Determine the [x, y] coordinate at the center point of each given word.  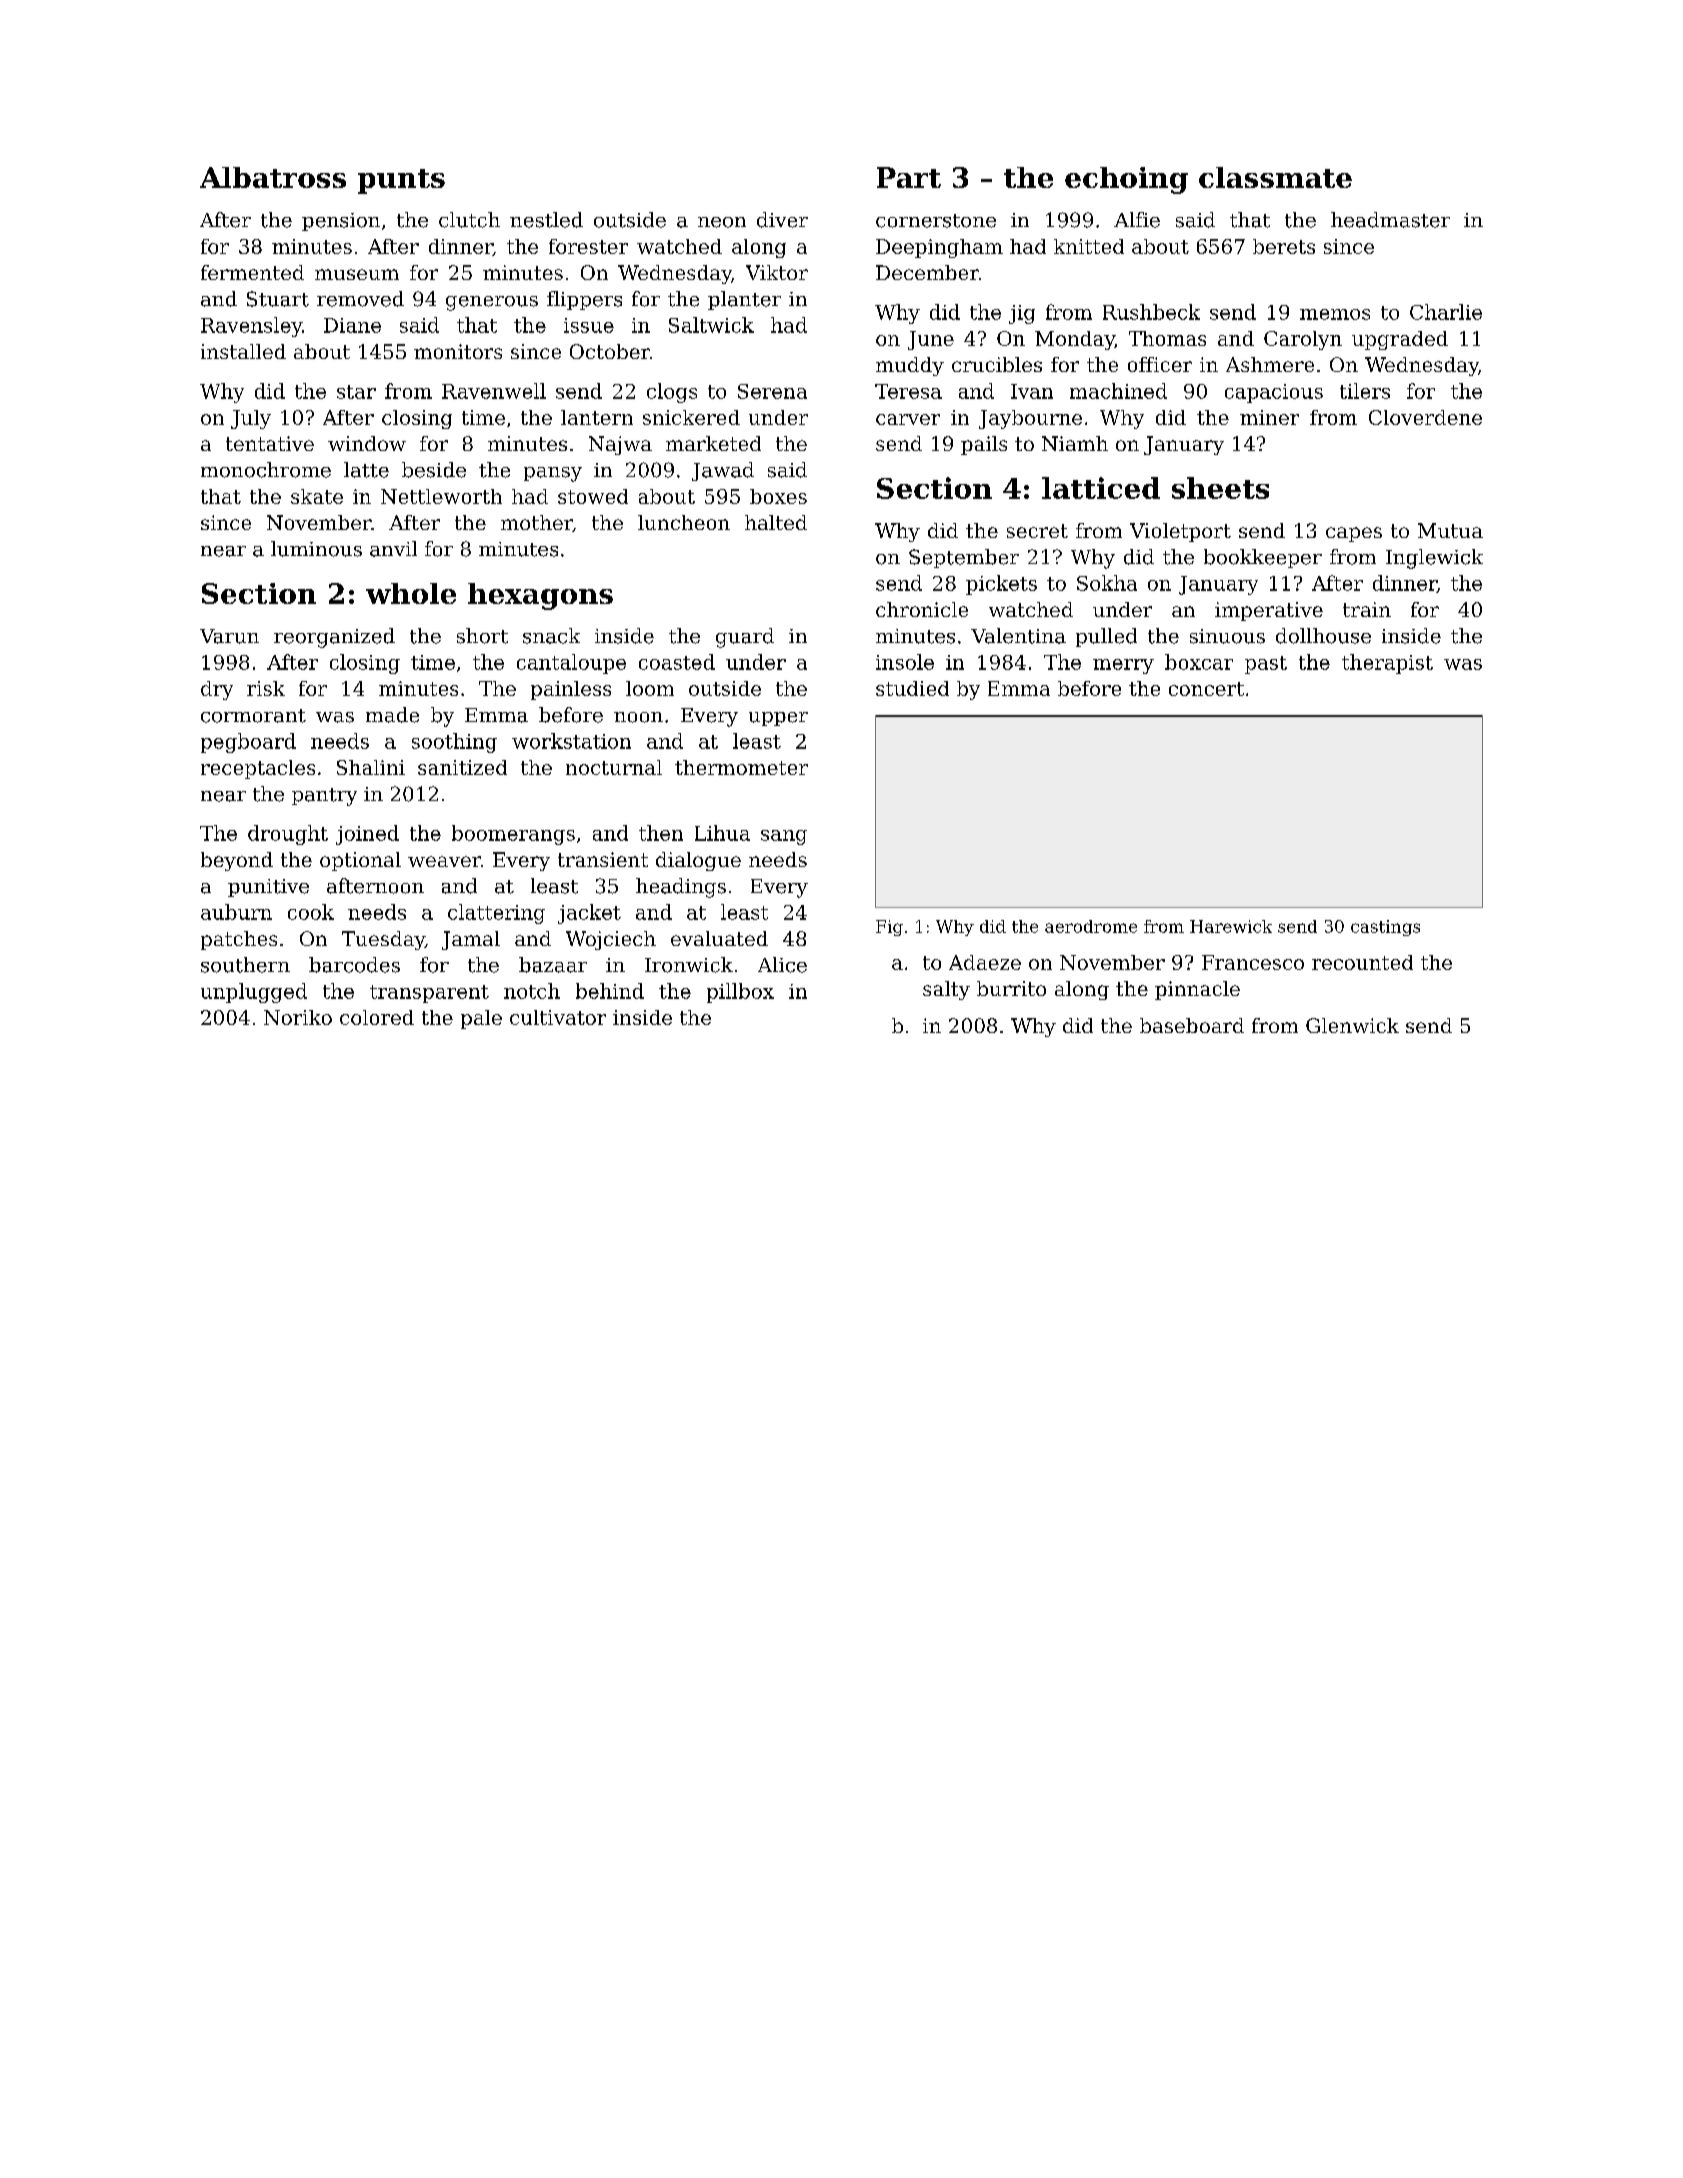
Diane [352, 325]
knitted [1089, 246]
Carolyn [1303, 340]
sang [784, 837]
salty [946, 990]
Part [909, 177]
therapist [1387, 664]
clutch [469, 220]
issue [589, 325]
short [482, 636]
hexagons [540, 596]
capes [1354, 534]
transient [603, 859]
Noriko [298, 1017]
